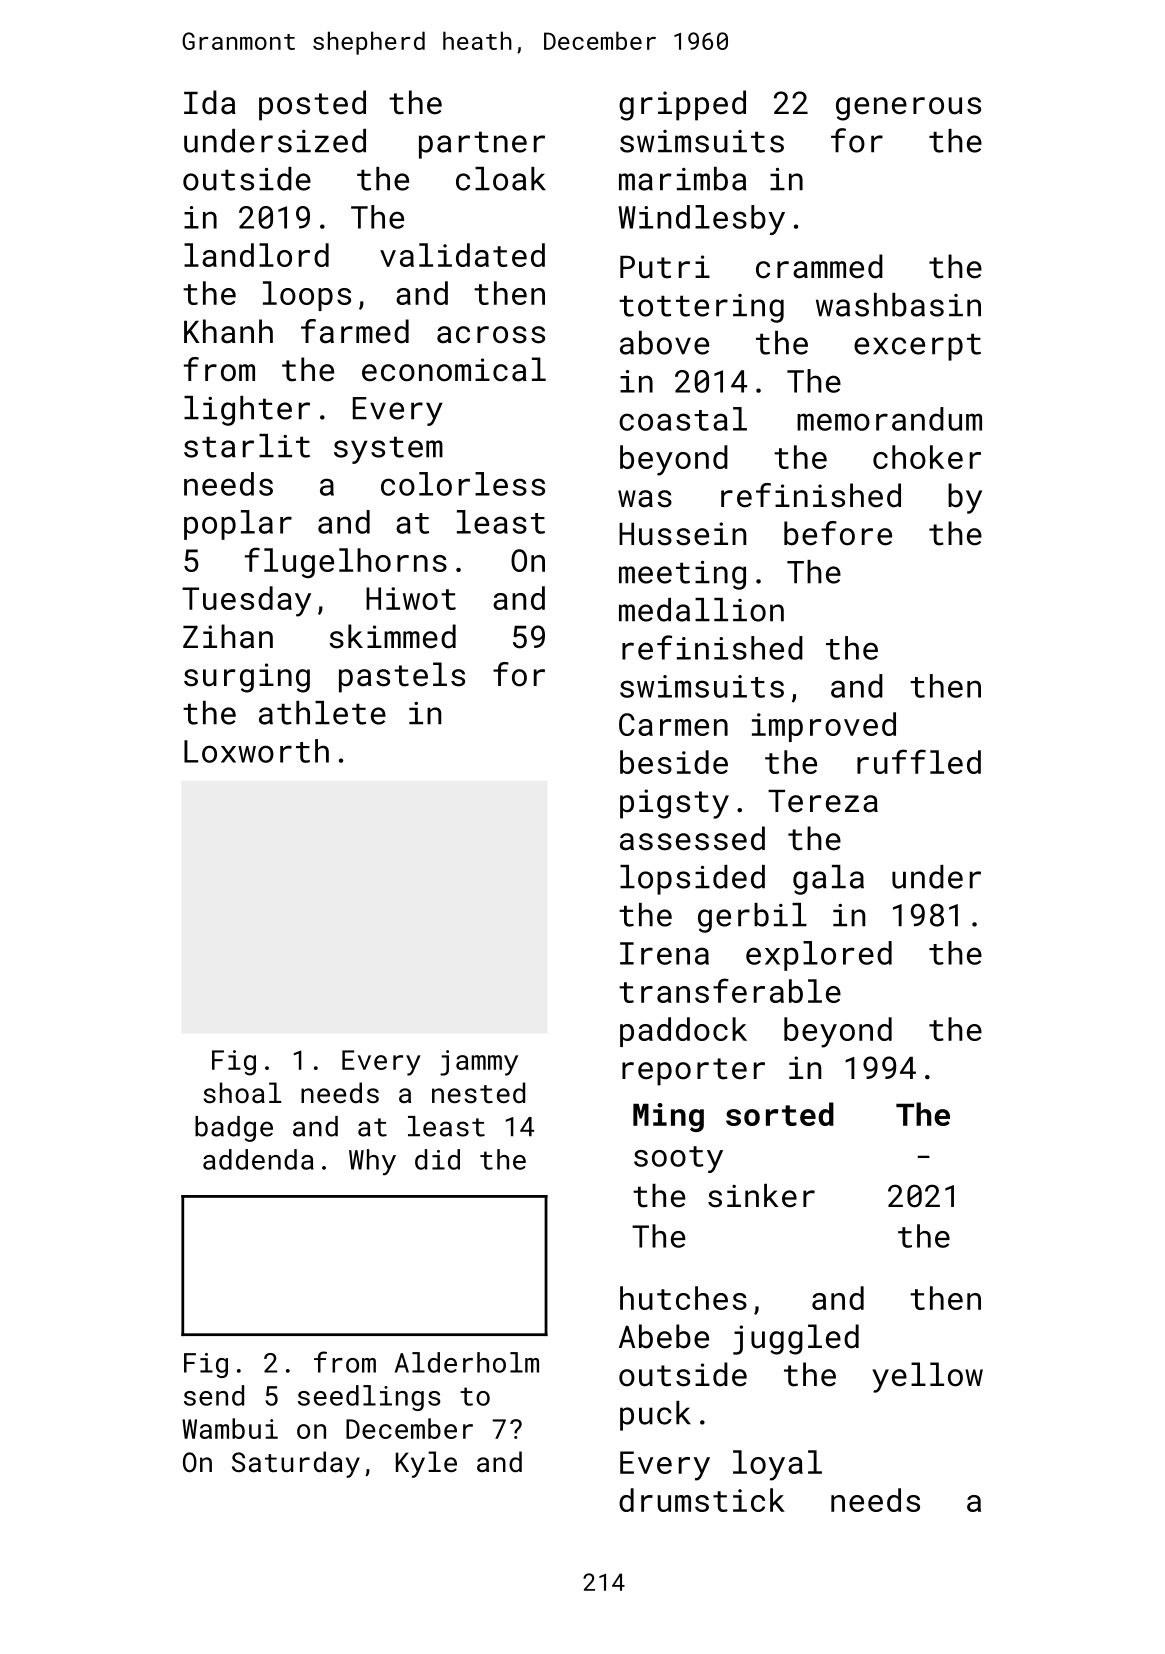 The image size is (1165, 1654). Describe the element at coordinates (296, 1464) in the screenshot. I see `Saturday` at that location.
